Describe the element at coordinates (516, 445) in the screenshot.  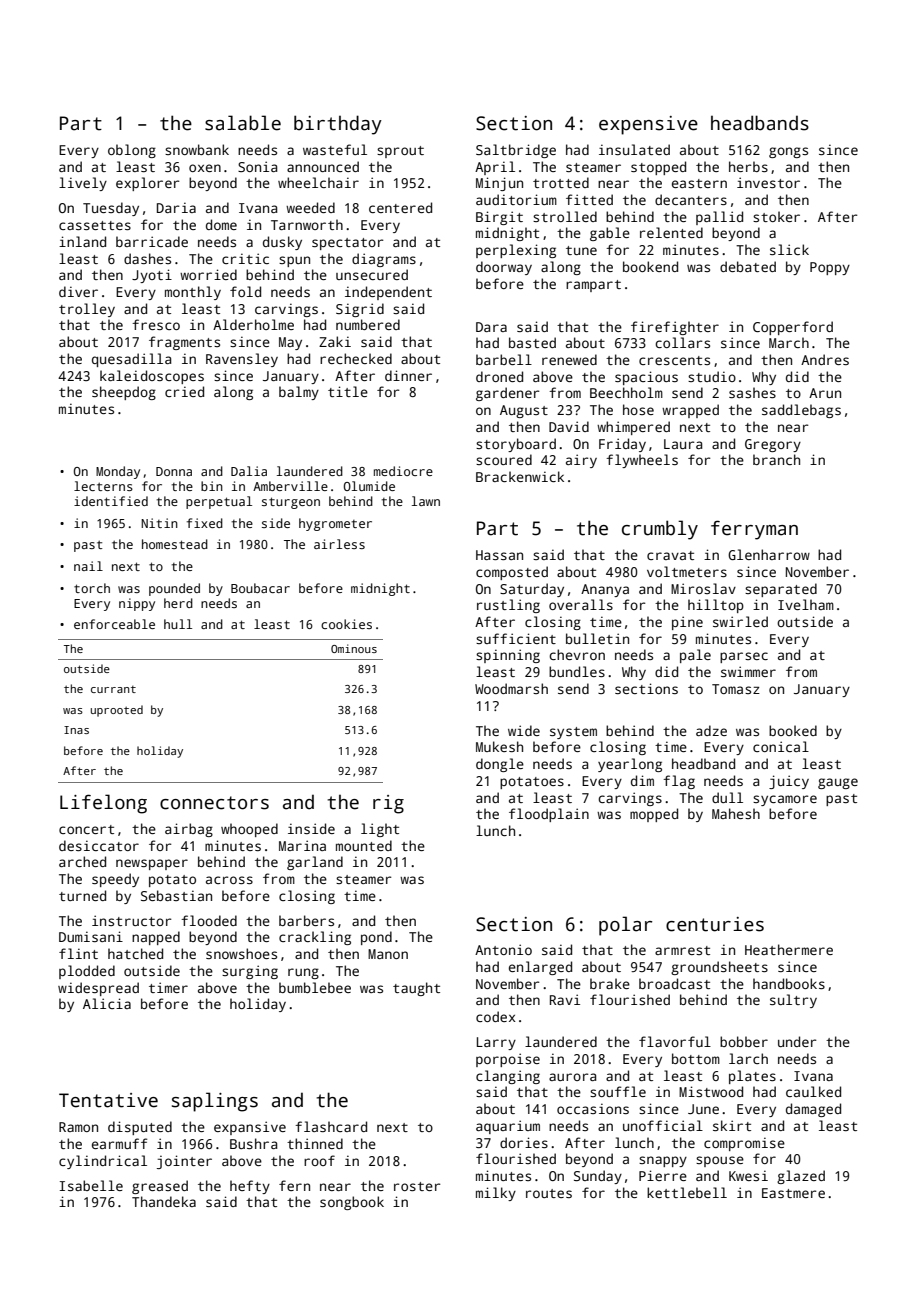
I see `storyboard` at that location.
